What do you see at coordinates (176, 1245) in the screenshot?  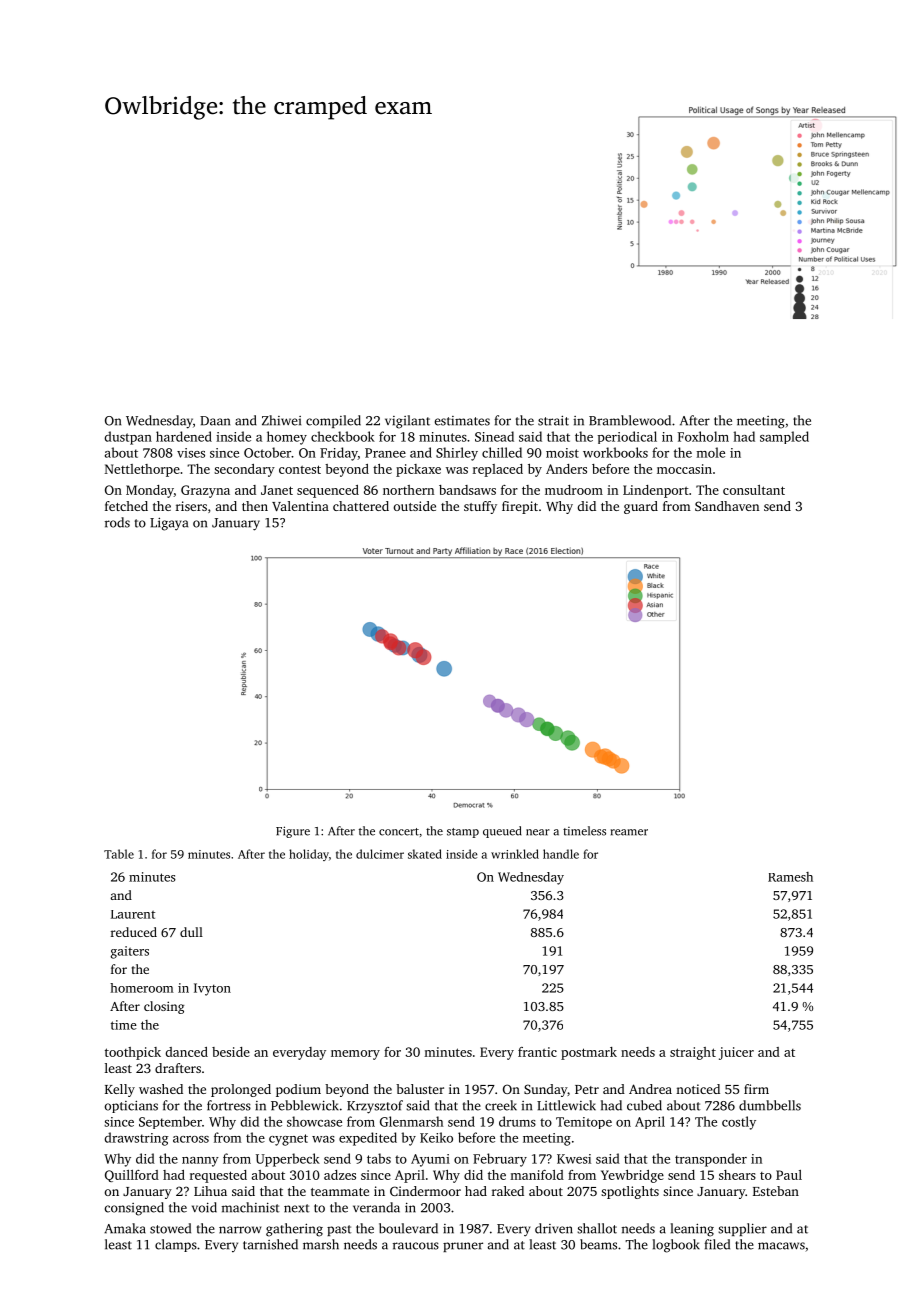 I see `clamps` at bounding box center [176, 1245].
